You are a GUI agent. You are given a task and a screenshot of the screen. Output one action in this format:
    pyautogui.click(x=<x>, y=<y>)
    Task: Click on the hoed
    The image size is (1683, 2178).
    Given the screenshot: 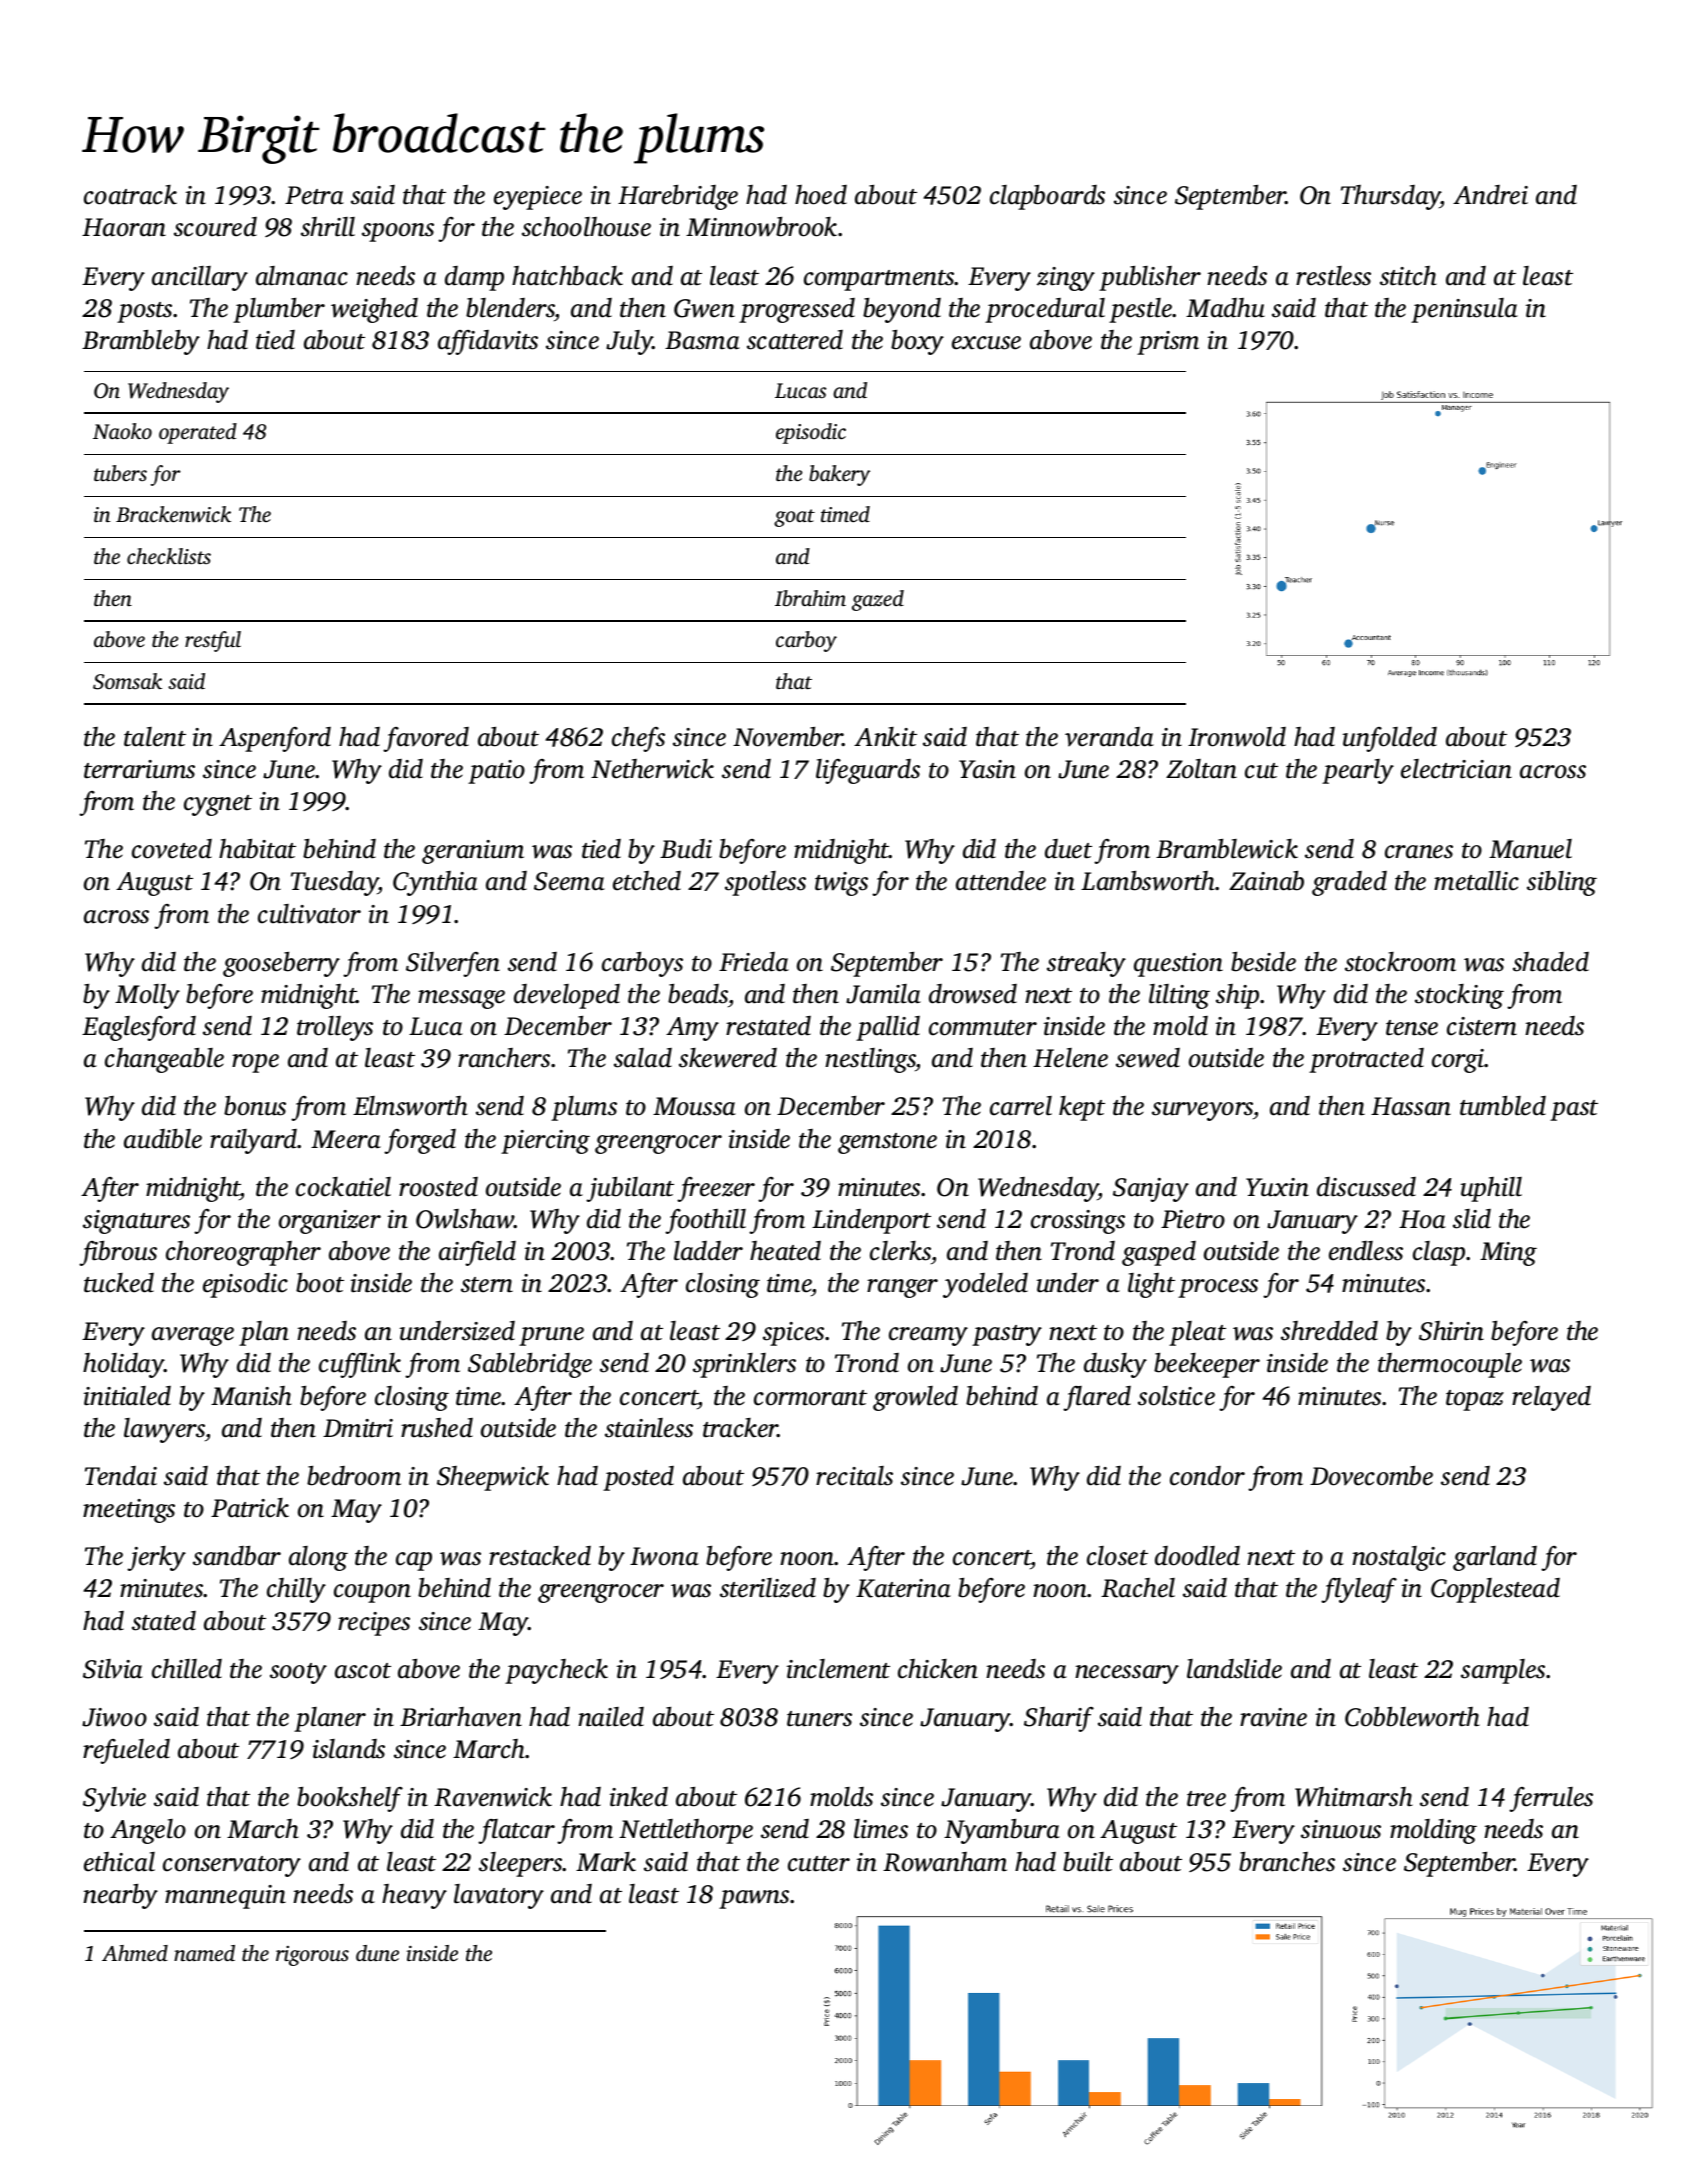 What is the action you would take?
    pyautogui.click(x=821, y=195)
